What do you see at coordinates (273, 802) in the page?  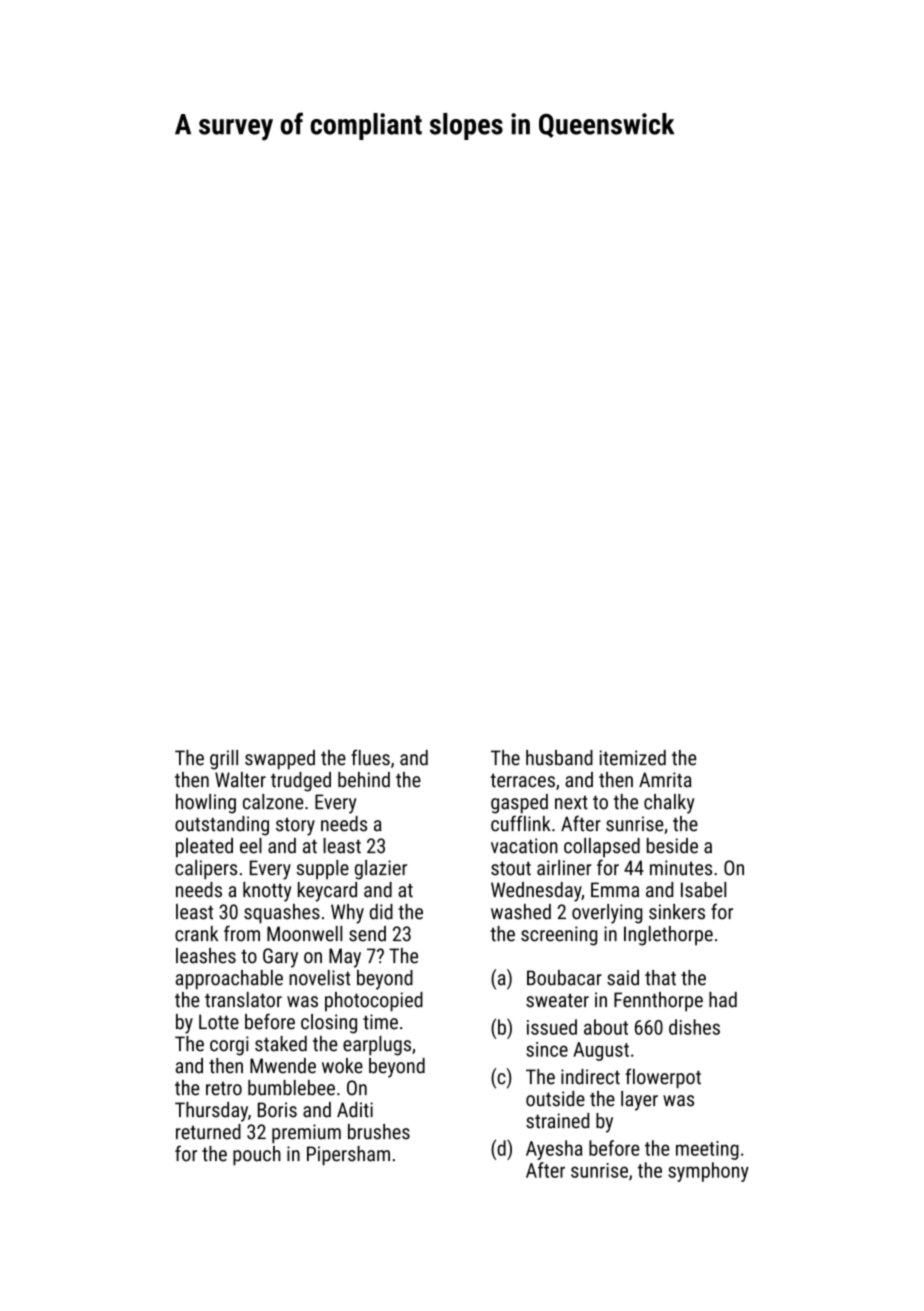 I see `calzone` at bounding box center [273, 802].
